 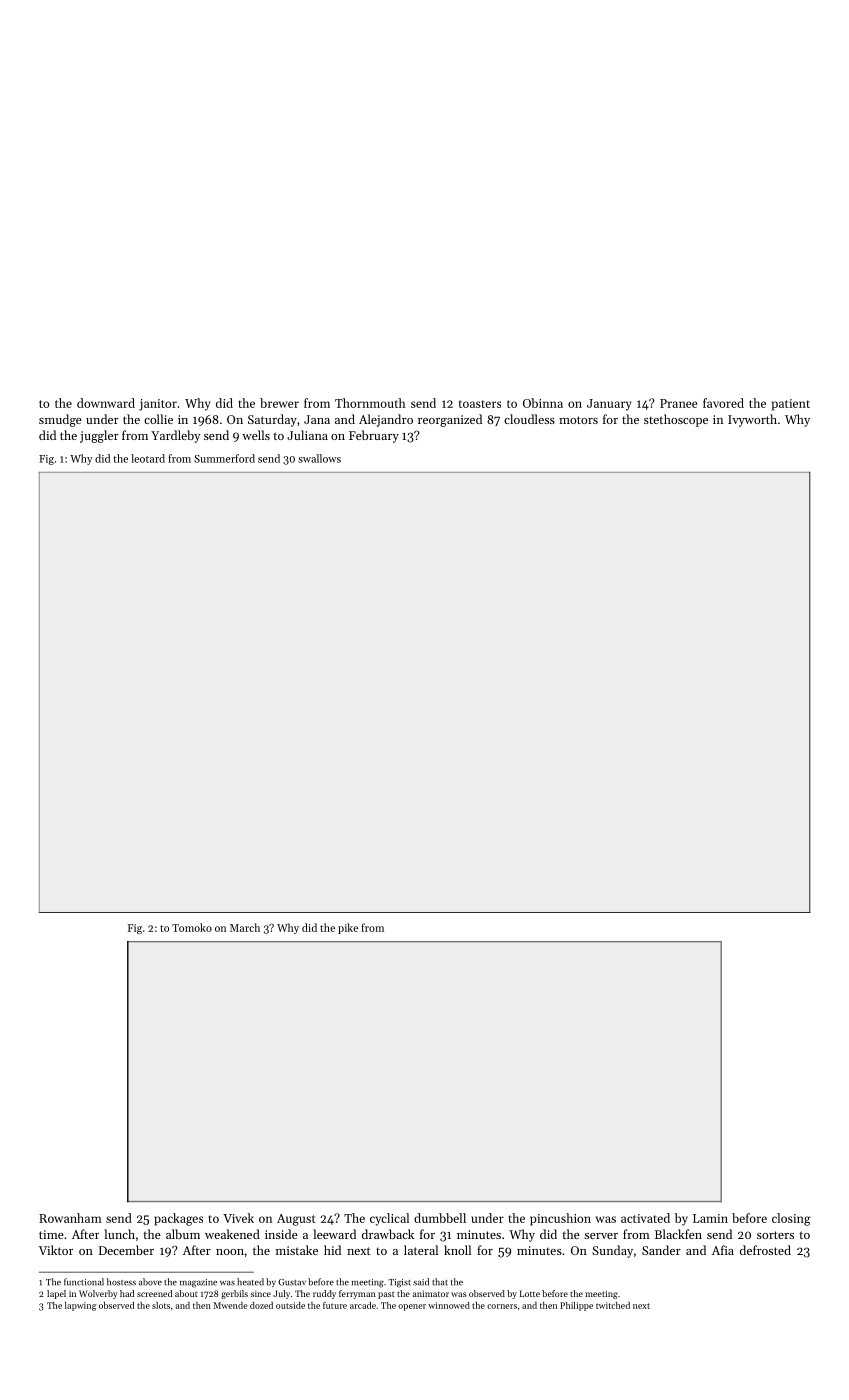 What do you see at coordinates (791, 1219) in the screenshot?
I see `closing` at bounding box center [791, 1219].
